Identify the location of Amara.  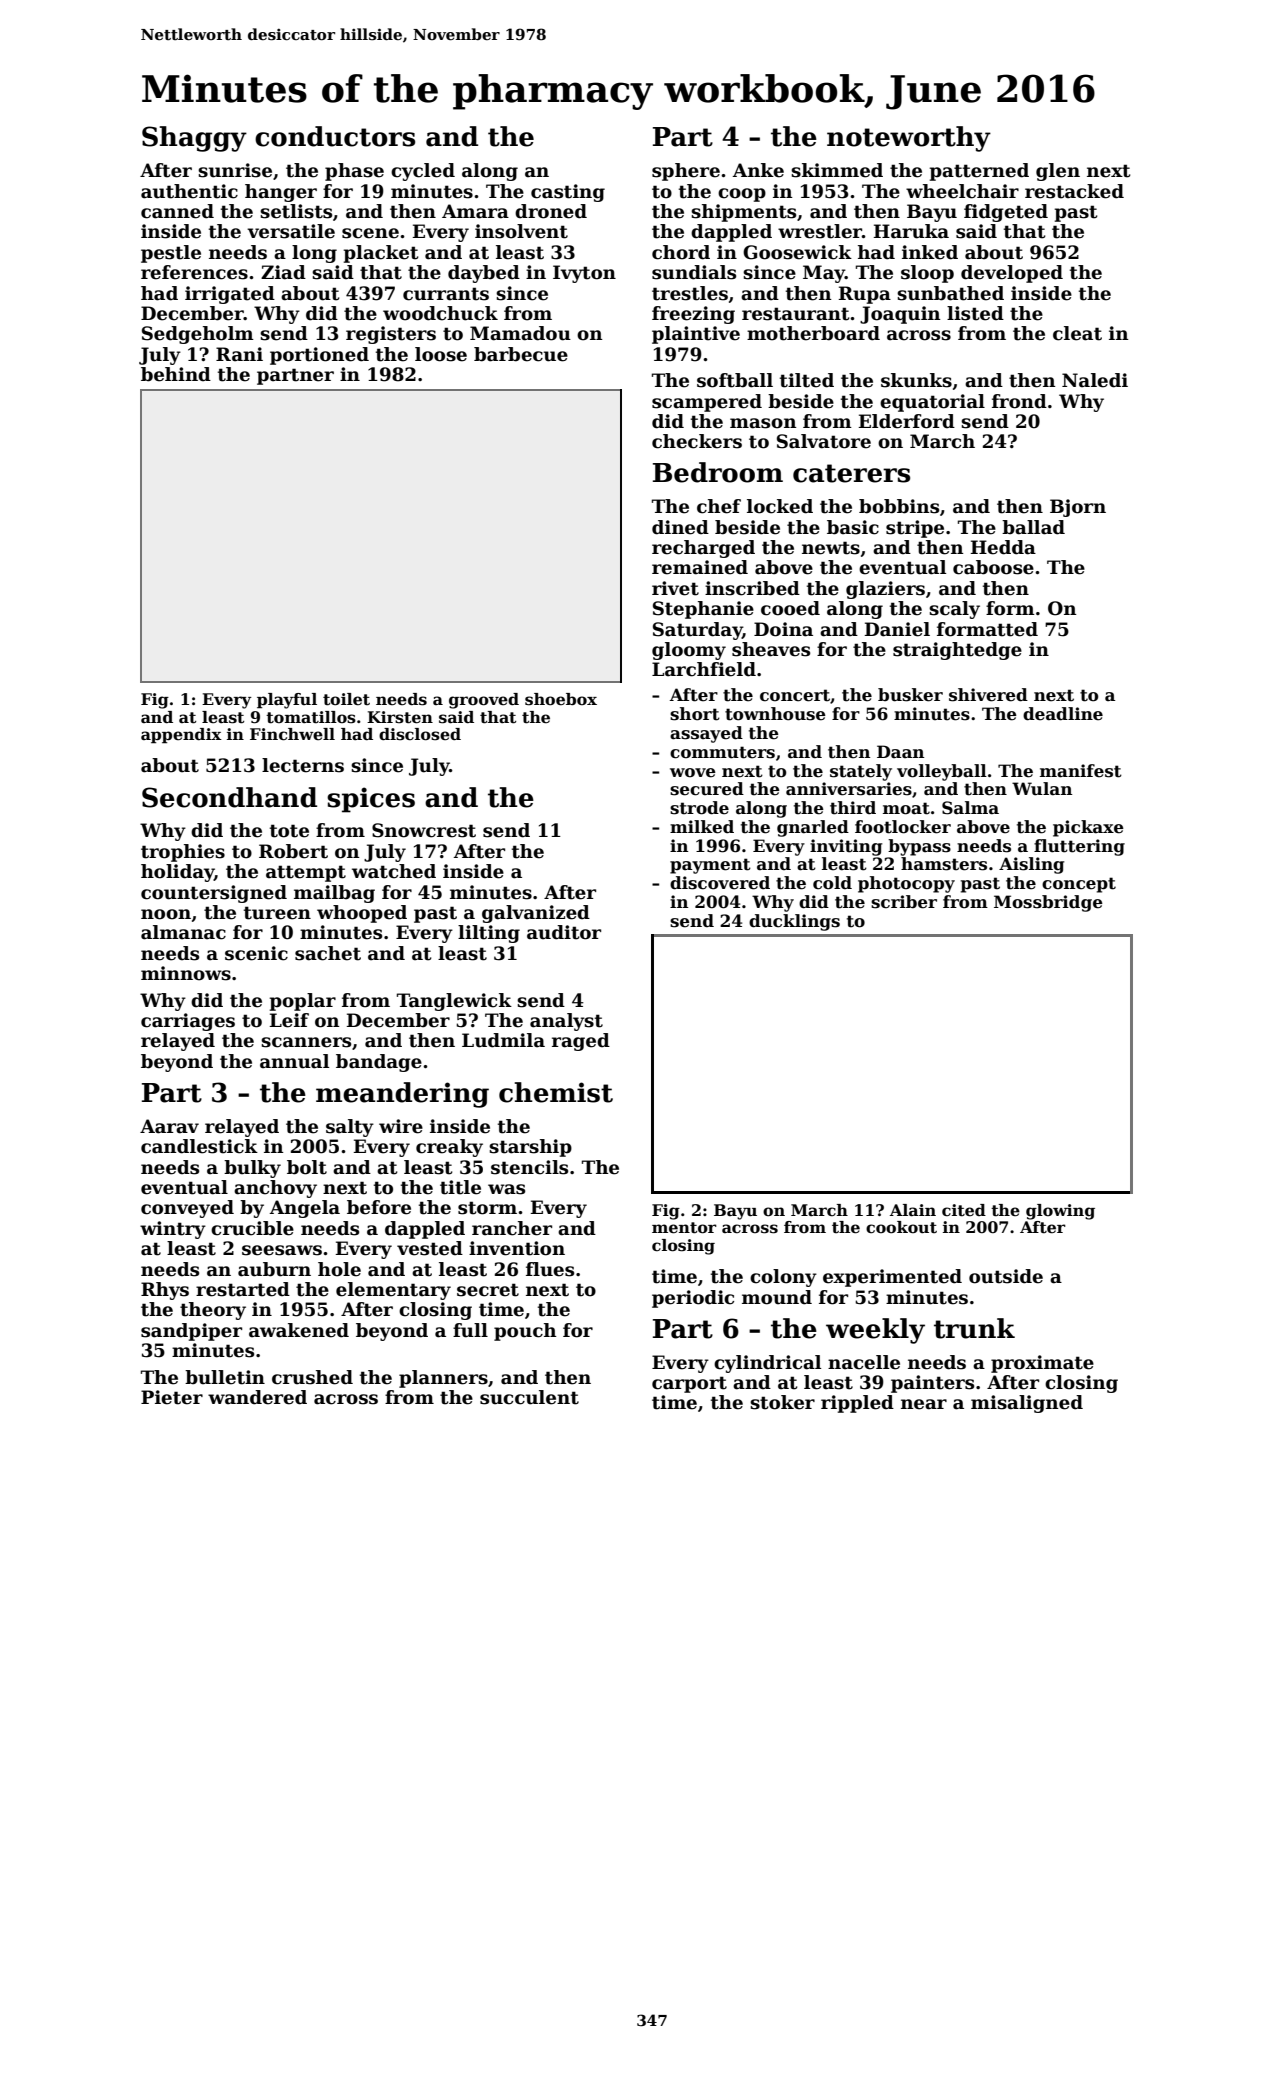
(475, 211).
